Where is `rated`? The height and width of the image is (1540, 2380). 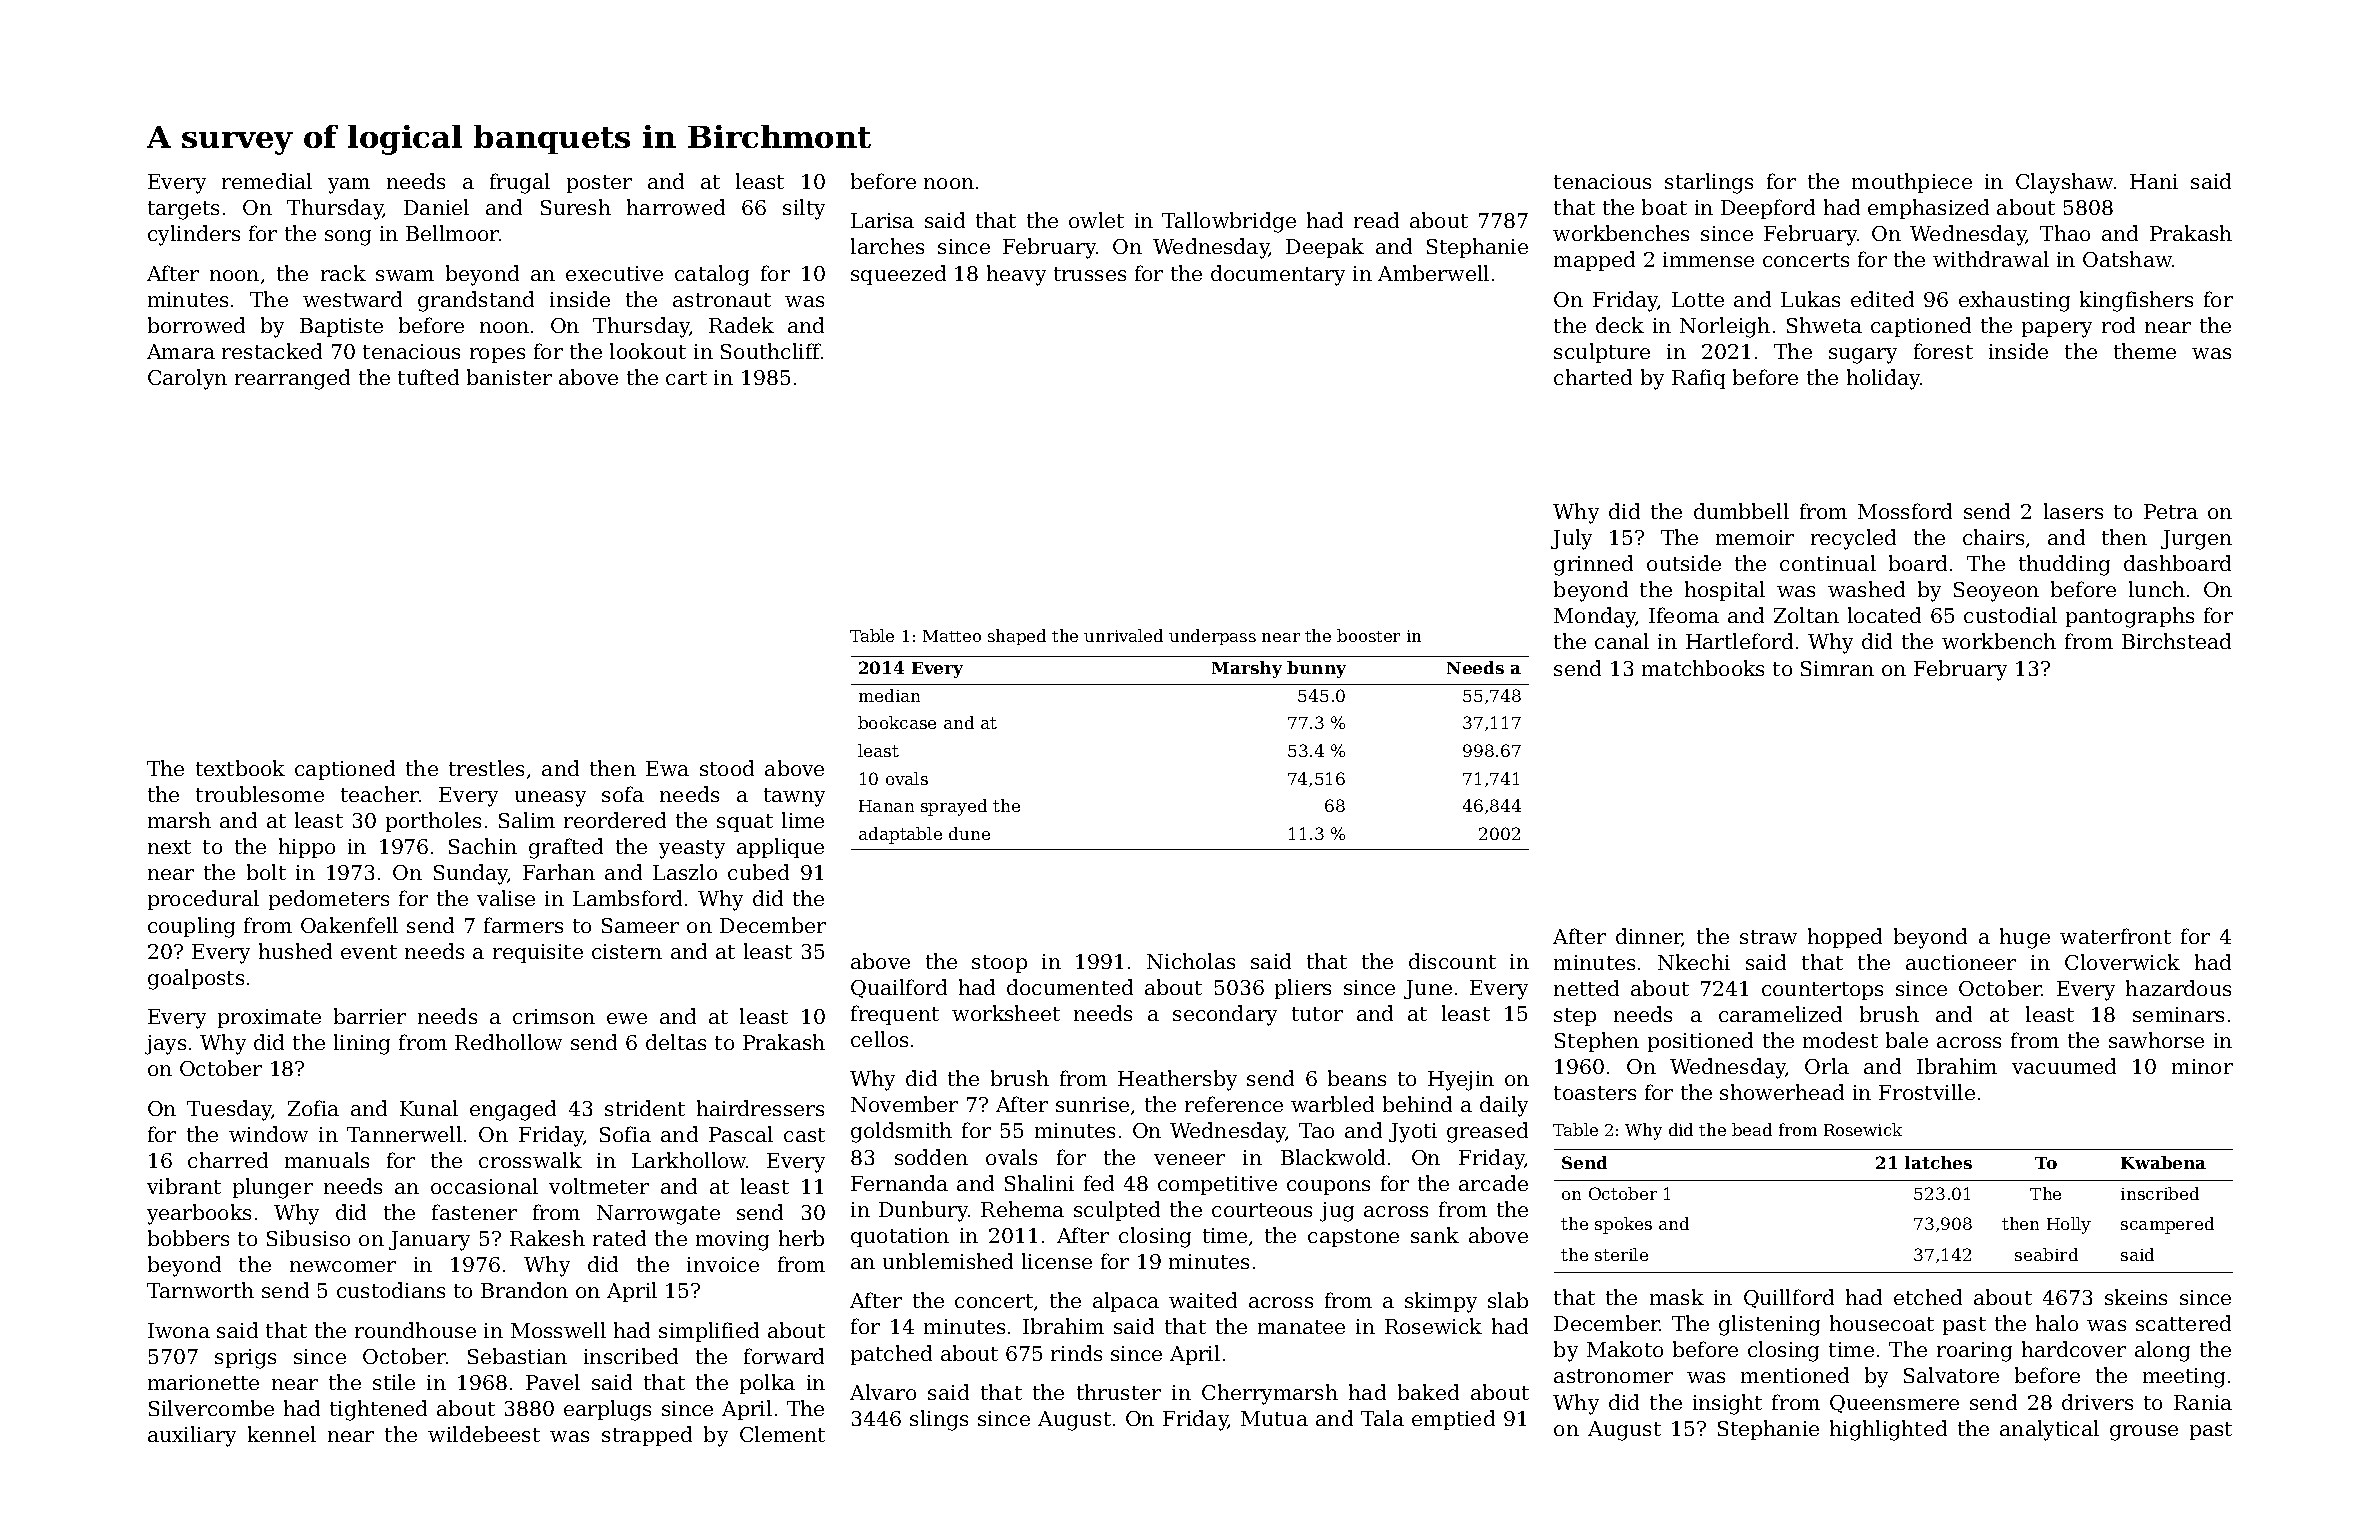 rated is located at coordinates (619, 1238).
